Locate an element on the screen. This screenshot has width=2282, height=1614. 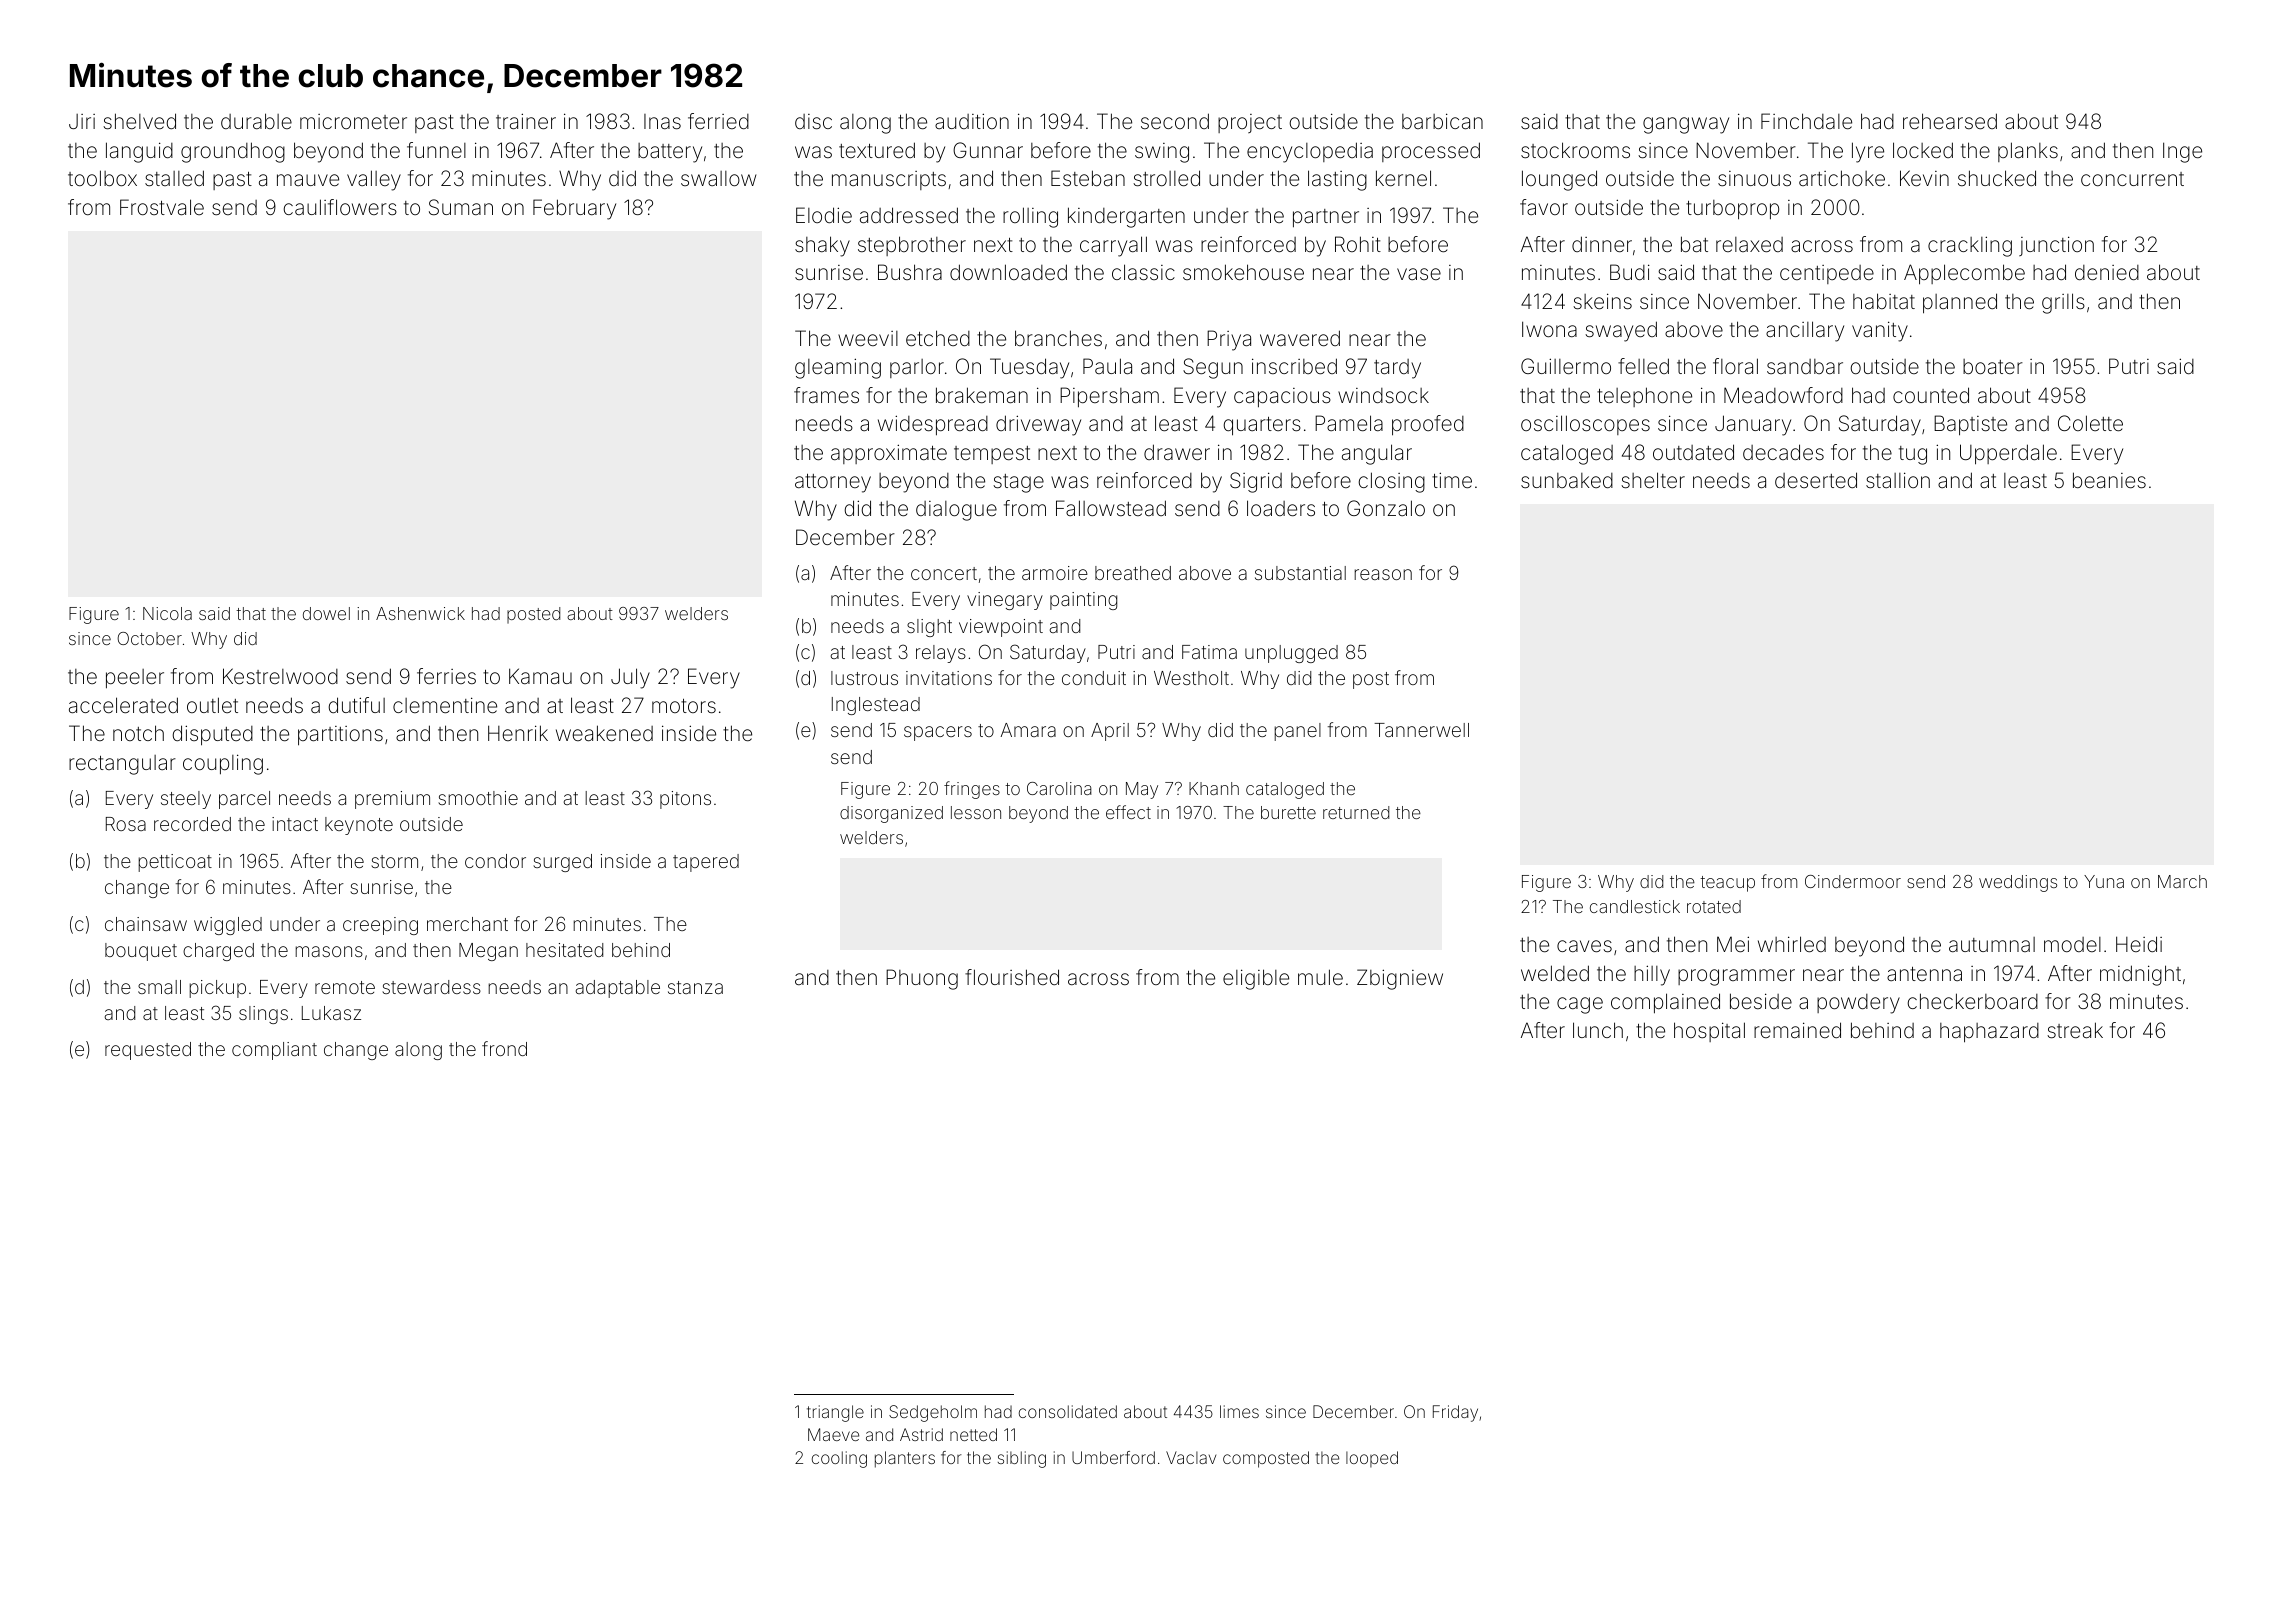
July is located at coordinates (630, 678).
